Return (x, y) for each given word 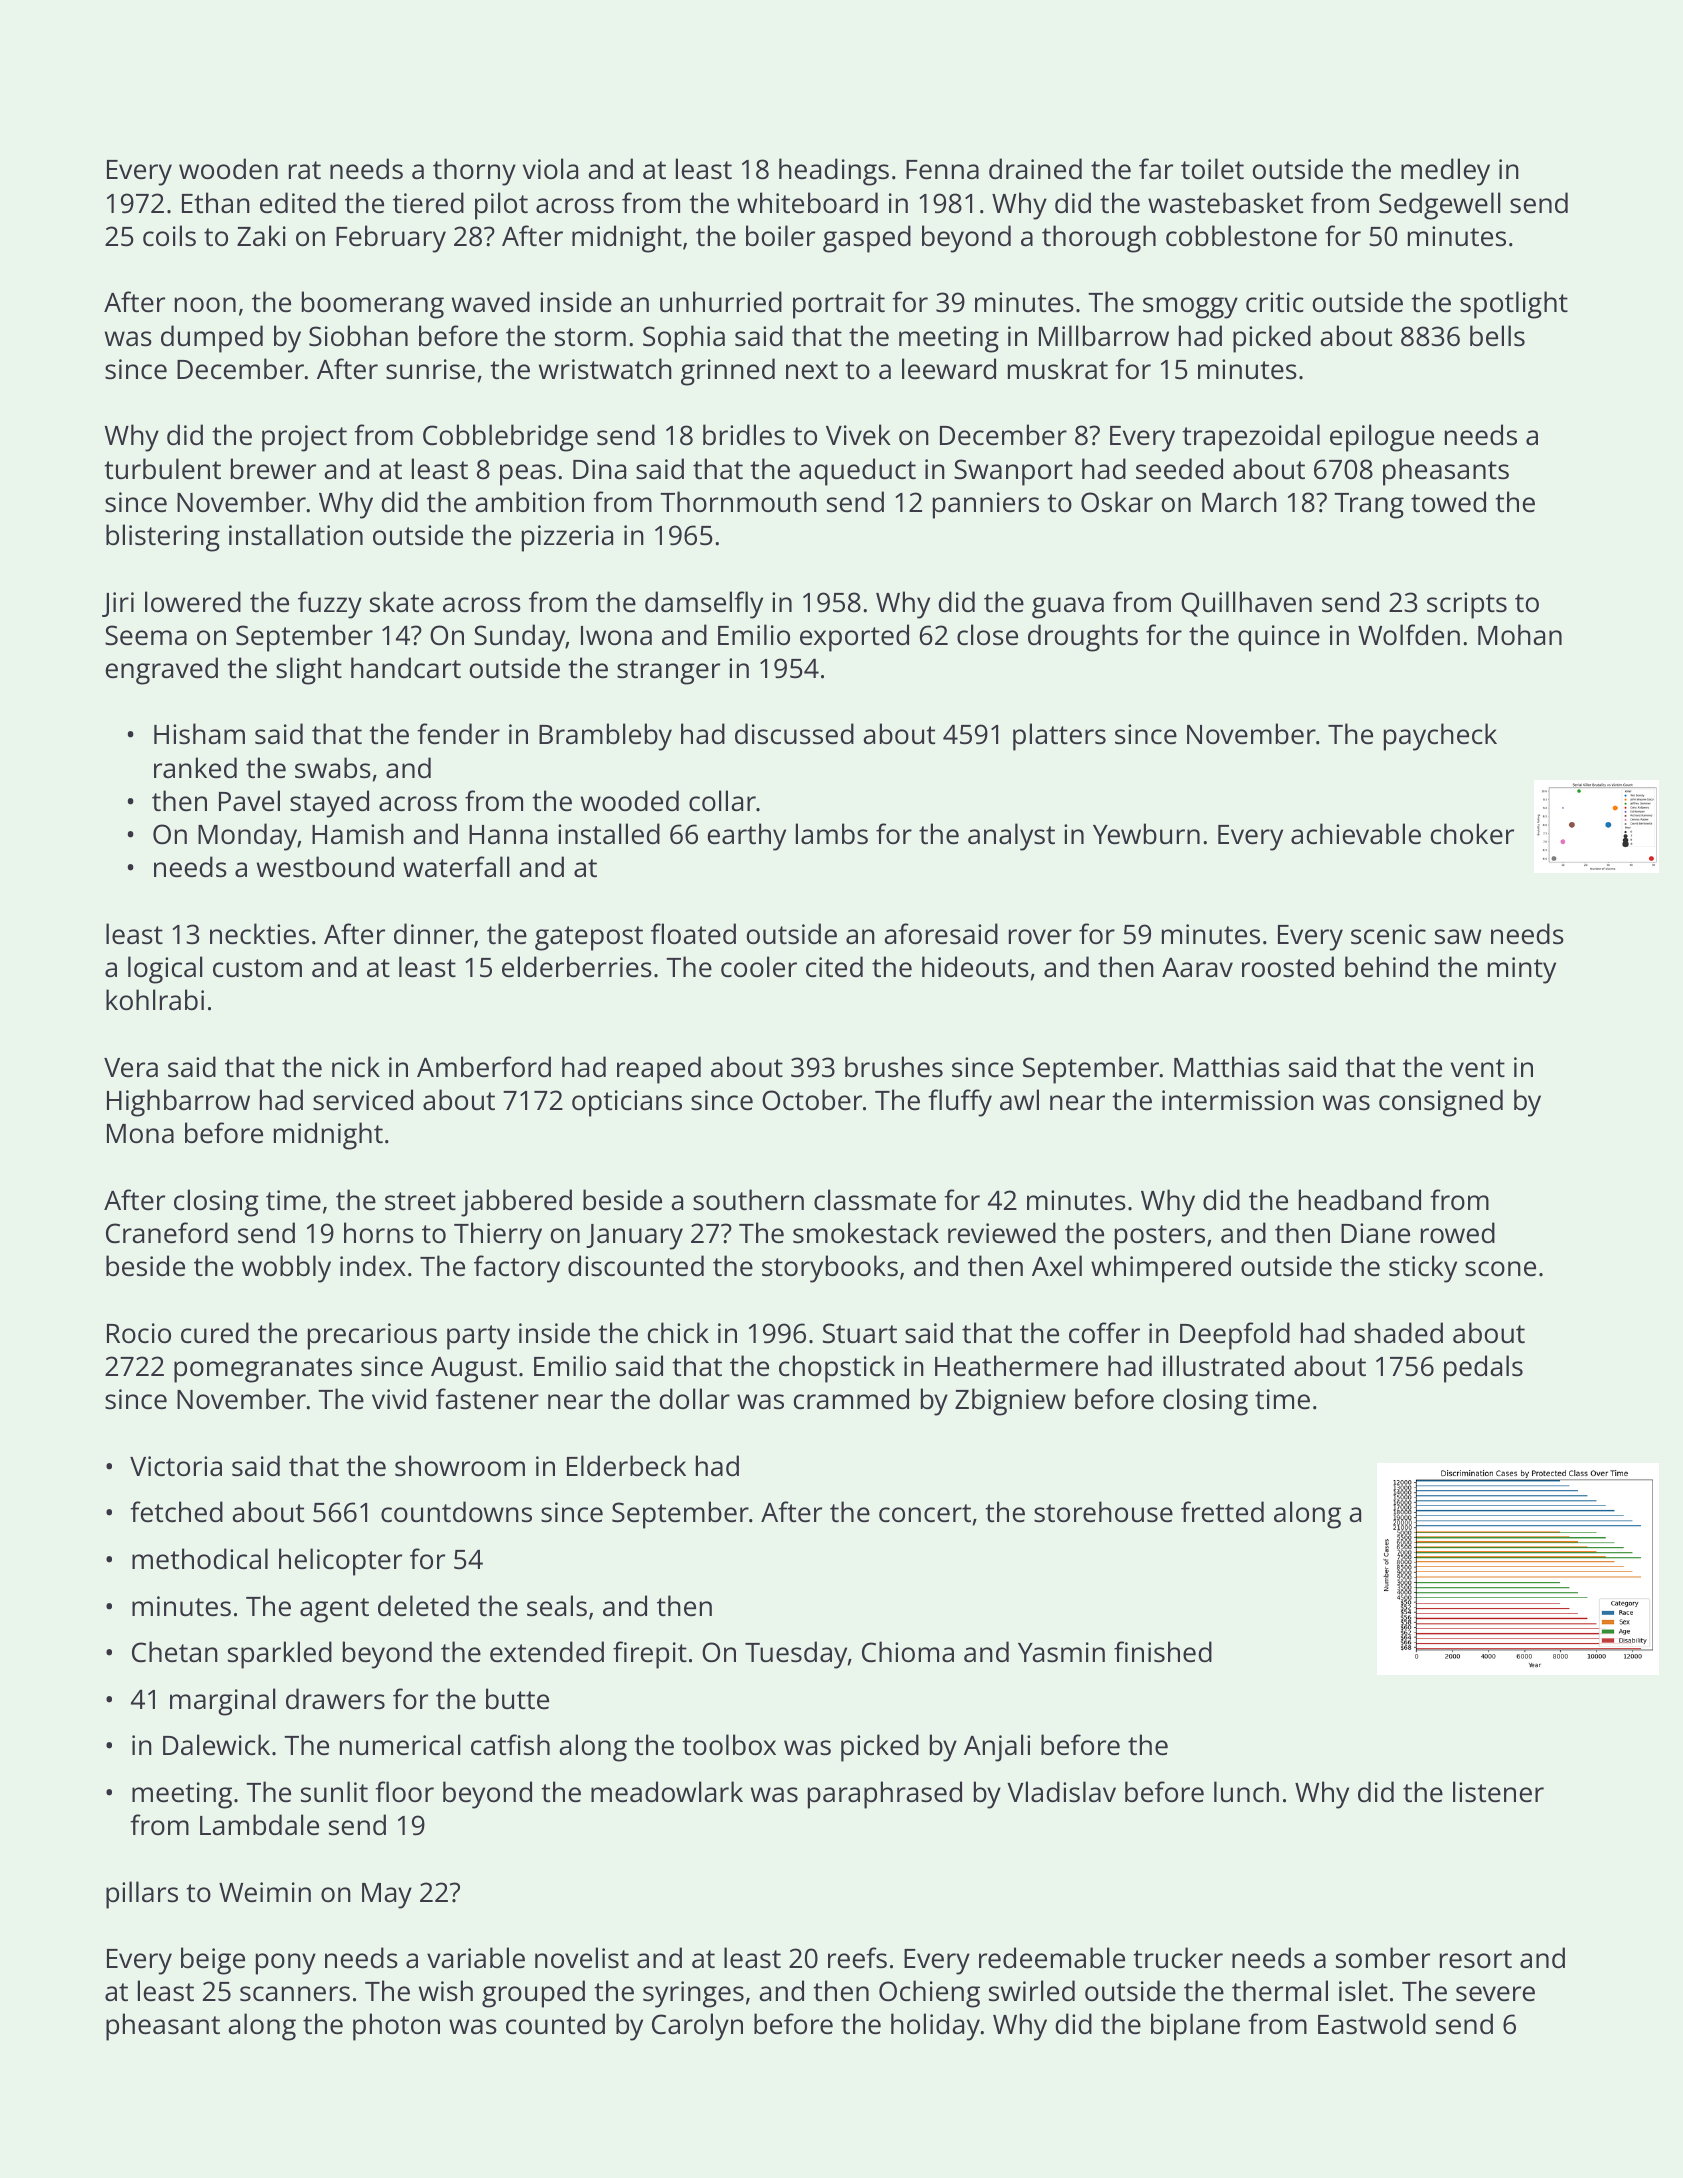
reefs (857, 1958)
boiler (780, 236)
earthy (747, 837)
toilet (1212, 169)
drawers (335, 1699)
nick (356, 1067)
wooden (228, 169)
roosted (1288, 967)
